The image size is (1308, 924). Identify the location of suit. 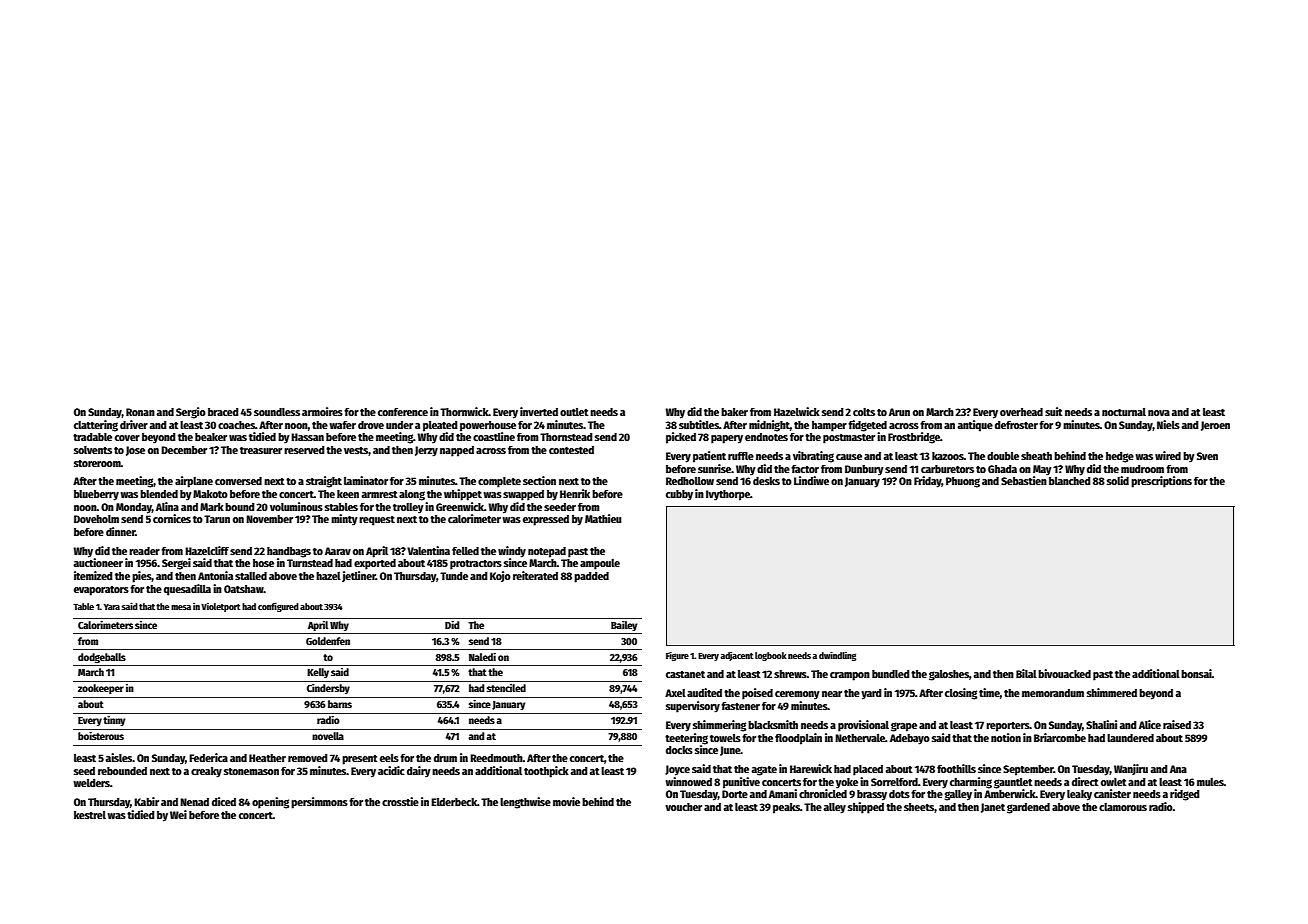
(1054, 411).
